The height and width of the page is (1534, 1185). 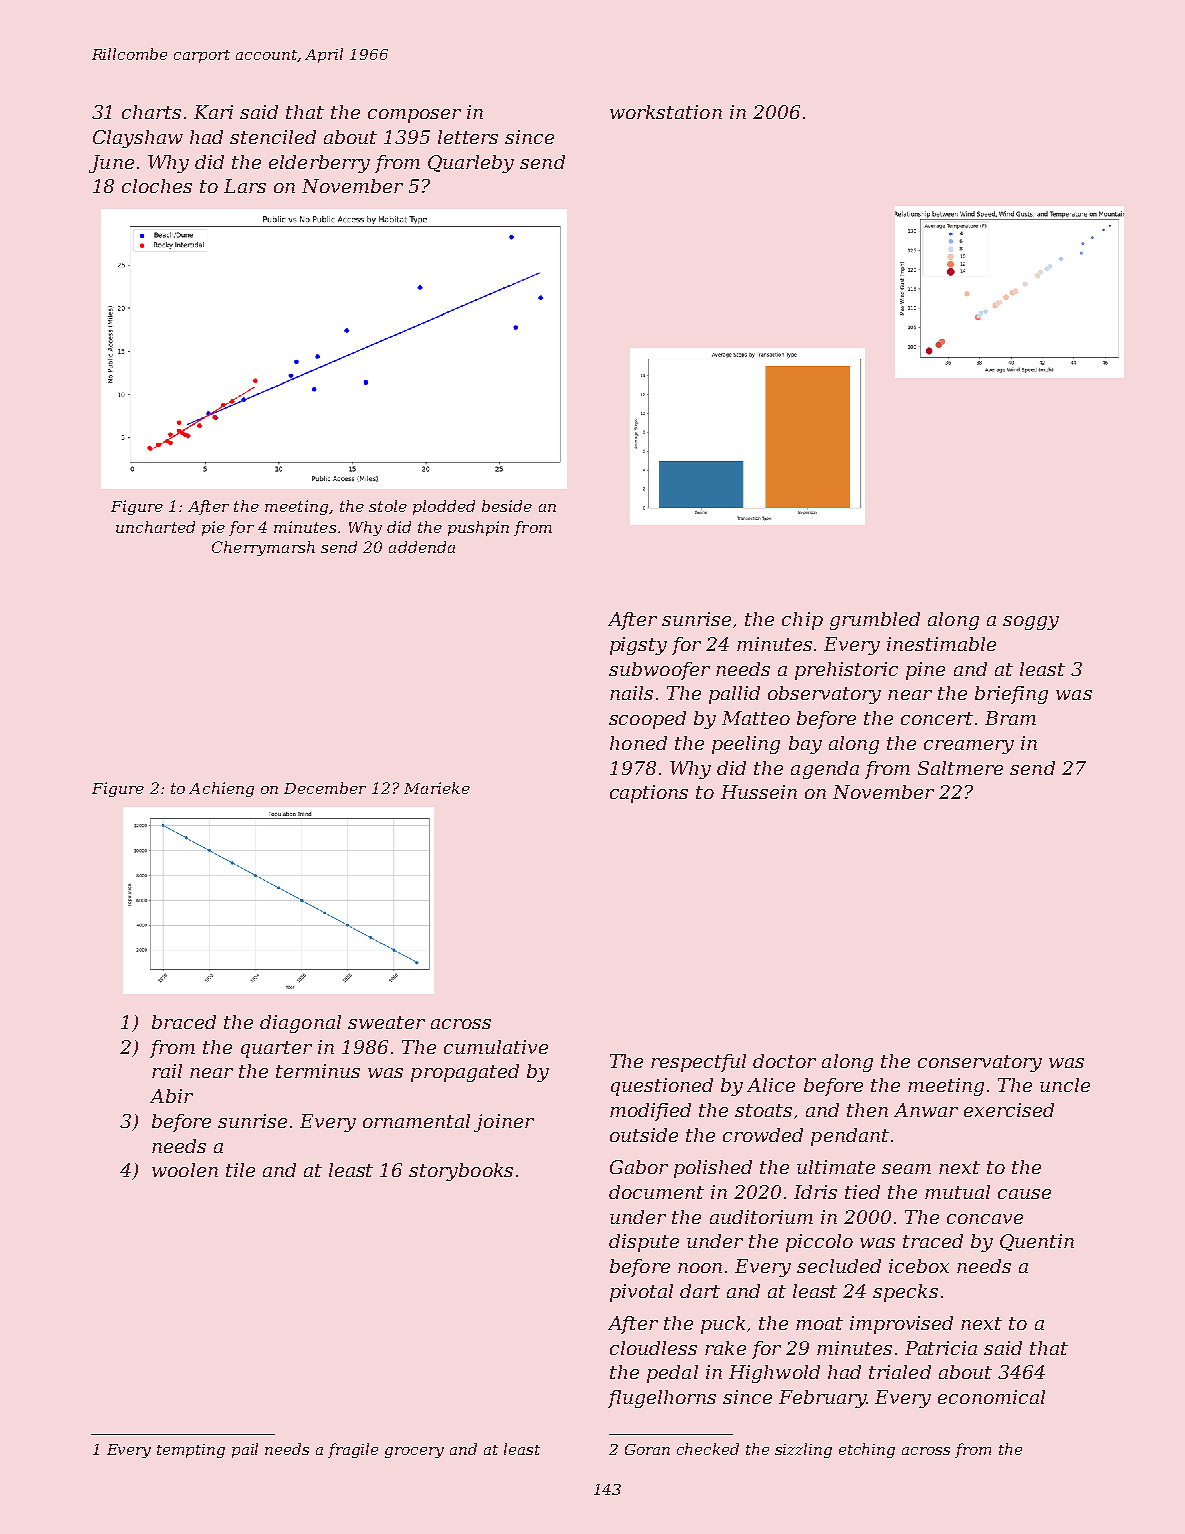 What do you see at coordinates (666, 112) in the page?
I see `workstation` at bounding box center [666, 112].
